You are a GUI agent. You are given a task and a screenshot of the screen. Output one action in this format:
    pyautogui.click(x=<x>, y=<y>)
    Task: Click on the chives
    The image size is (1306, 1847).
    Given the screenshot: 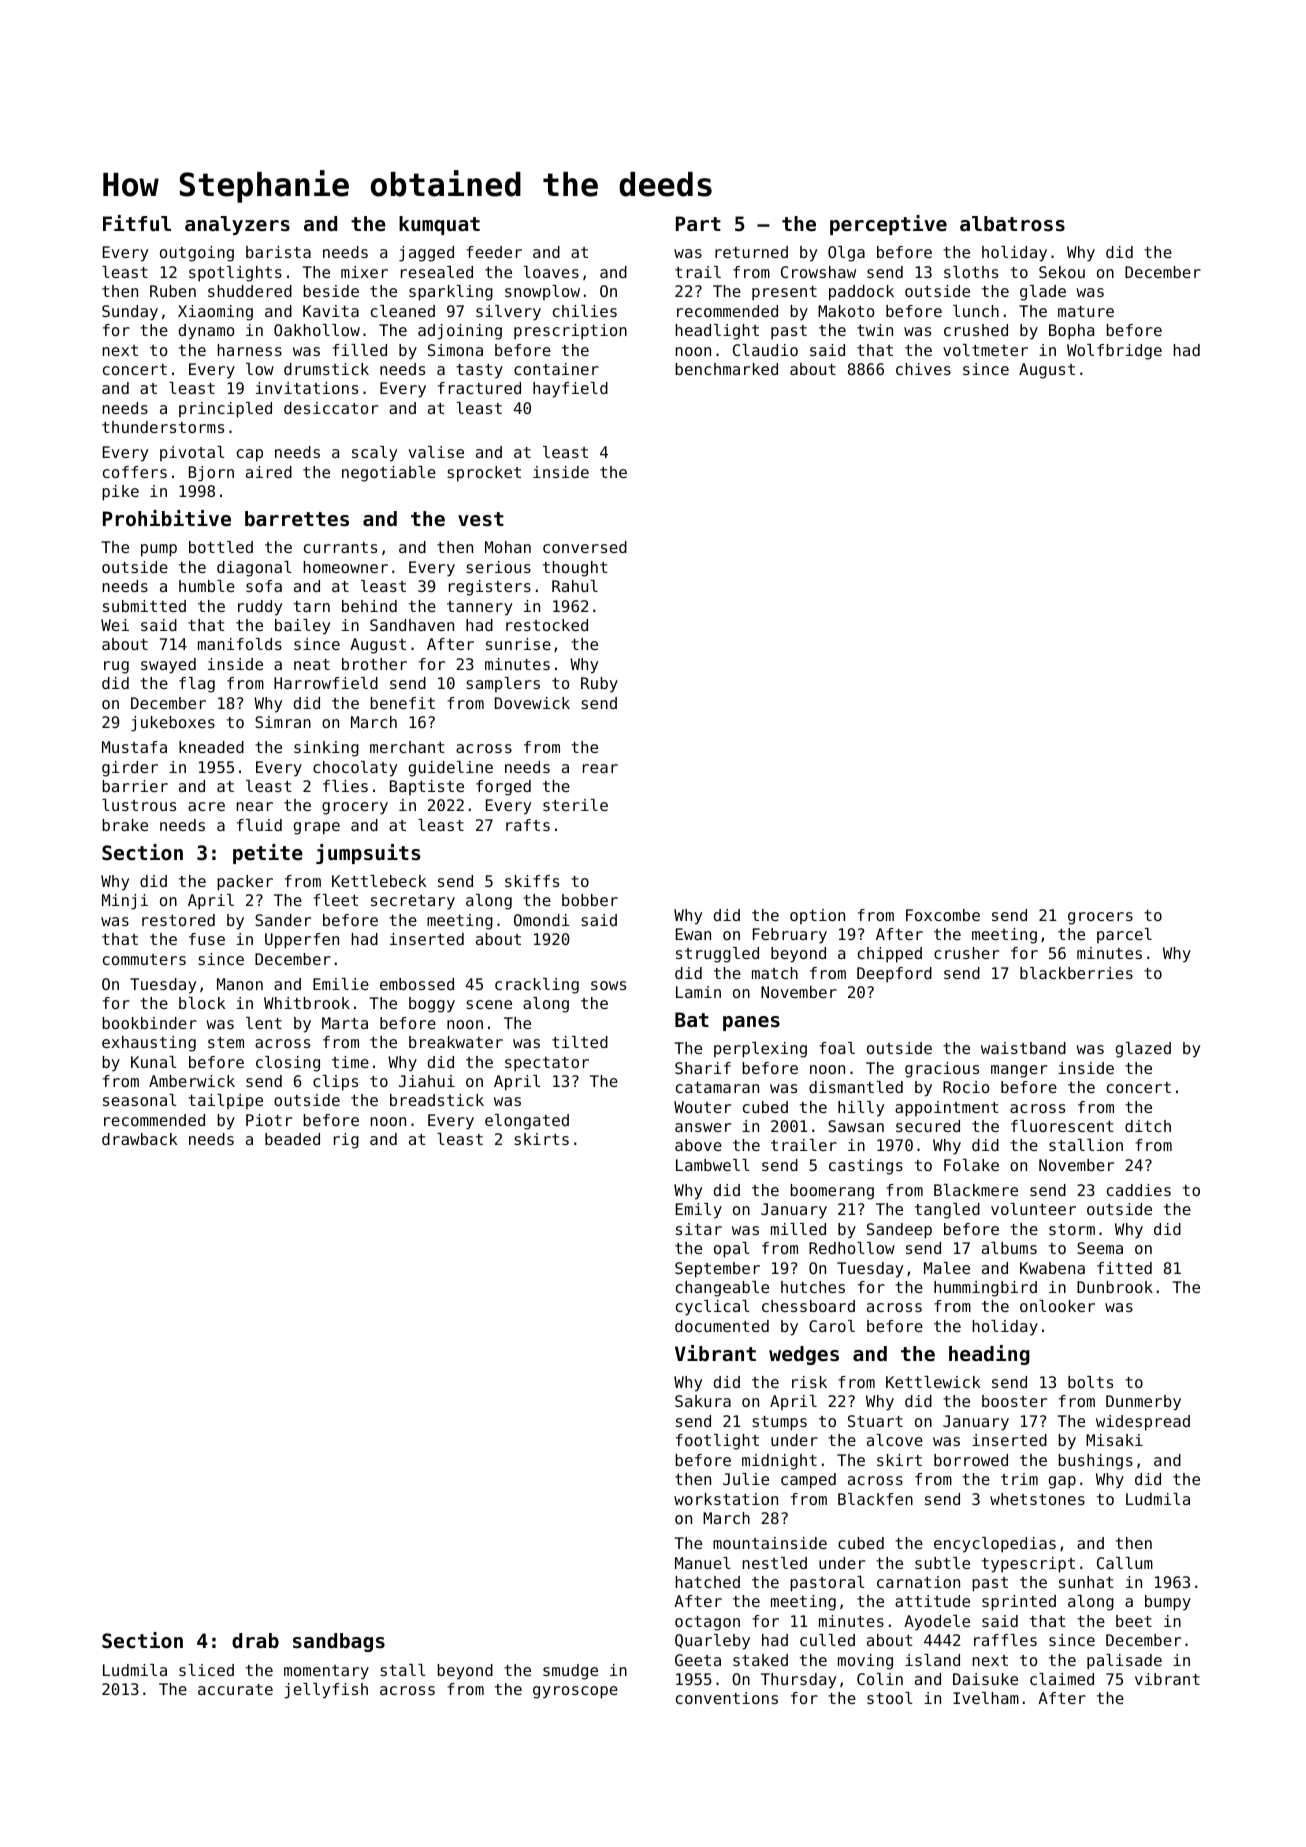 What is the action you would take?
    pyautogui.click(x=923, y=369)
